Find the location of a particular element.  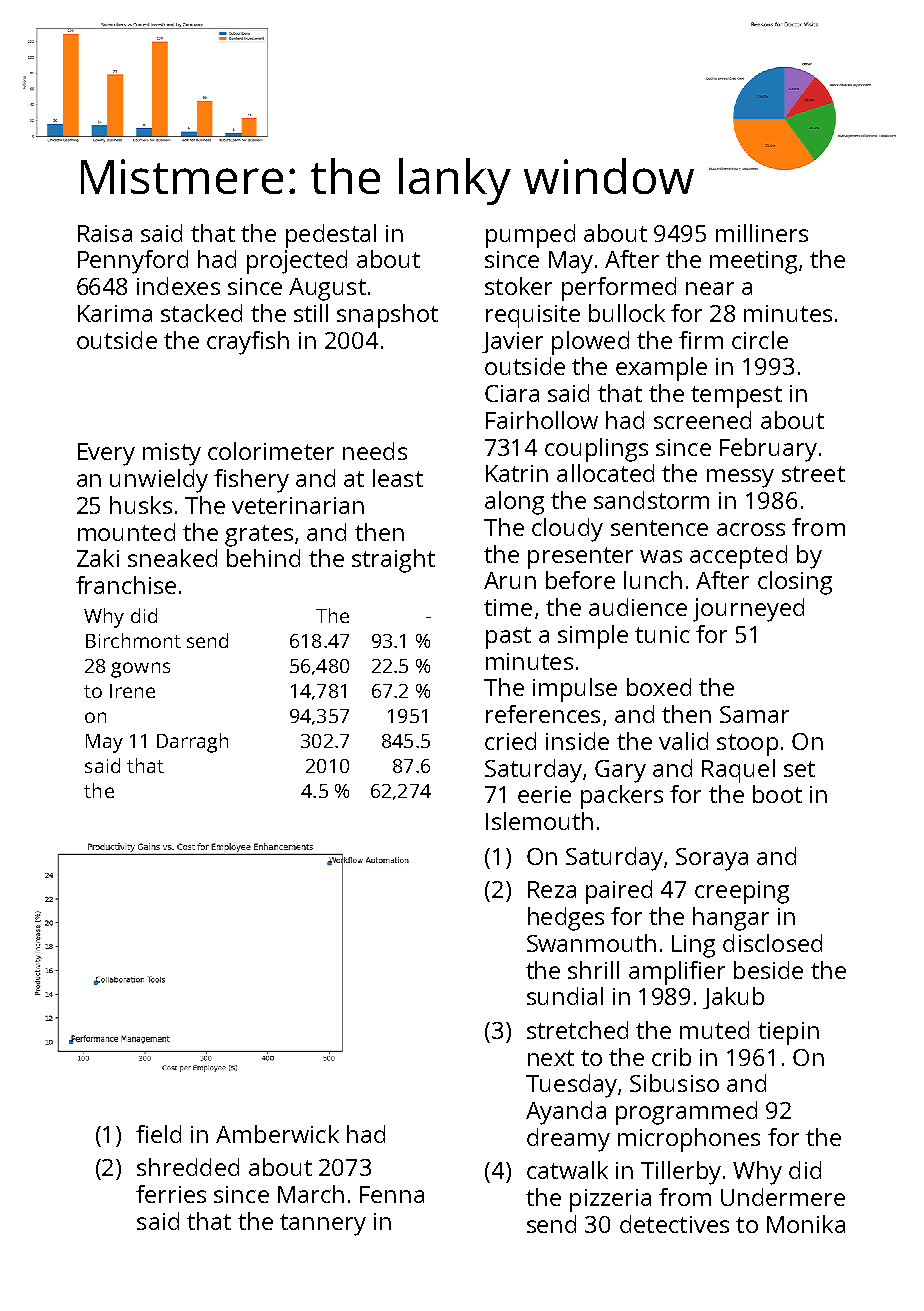

Karima is located at coordinates (115, 313).
